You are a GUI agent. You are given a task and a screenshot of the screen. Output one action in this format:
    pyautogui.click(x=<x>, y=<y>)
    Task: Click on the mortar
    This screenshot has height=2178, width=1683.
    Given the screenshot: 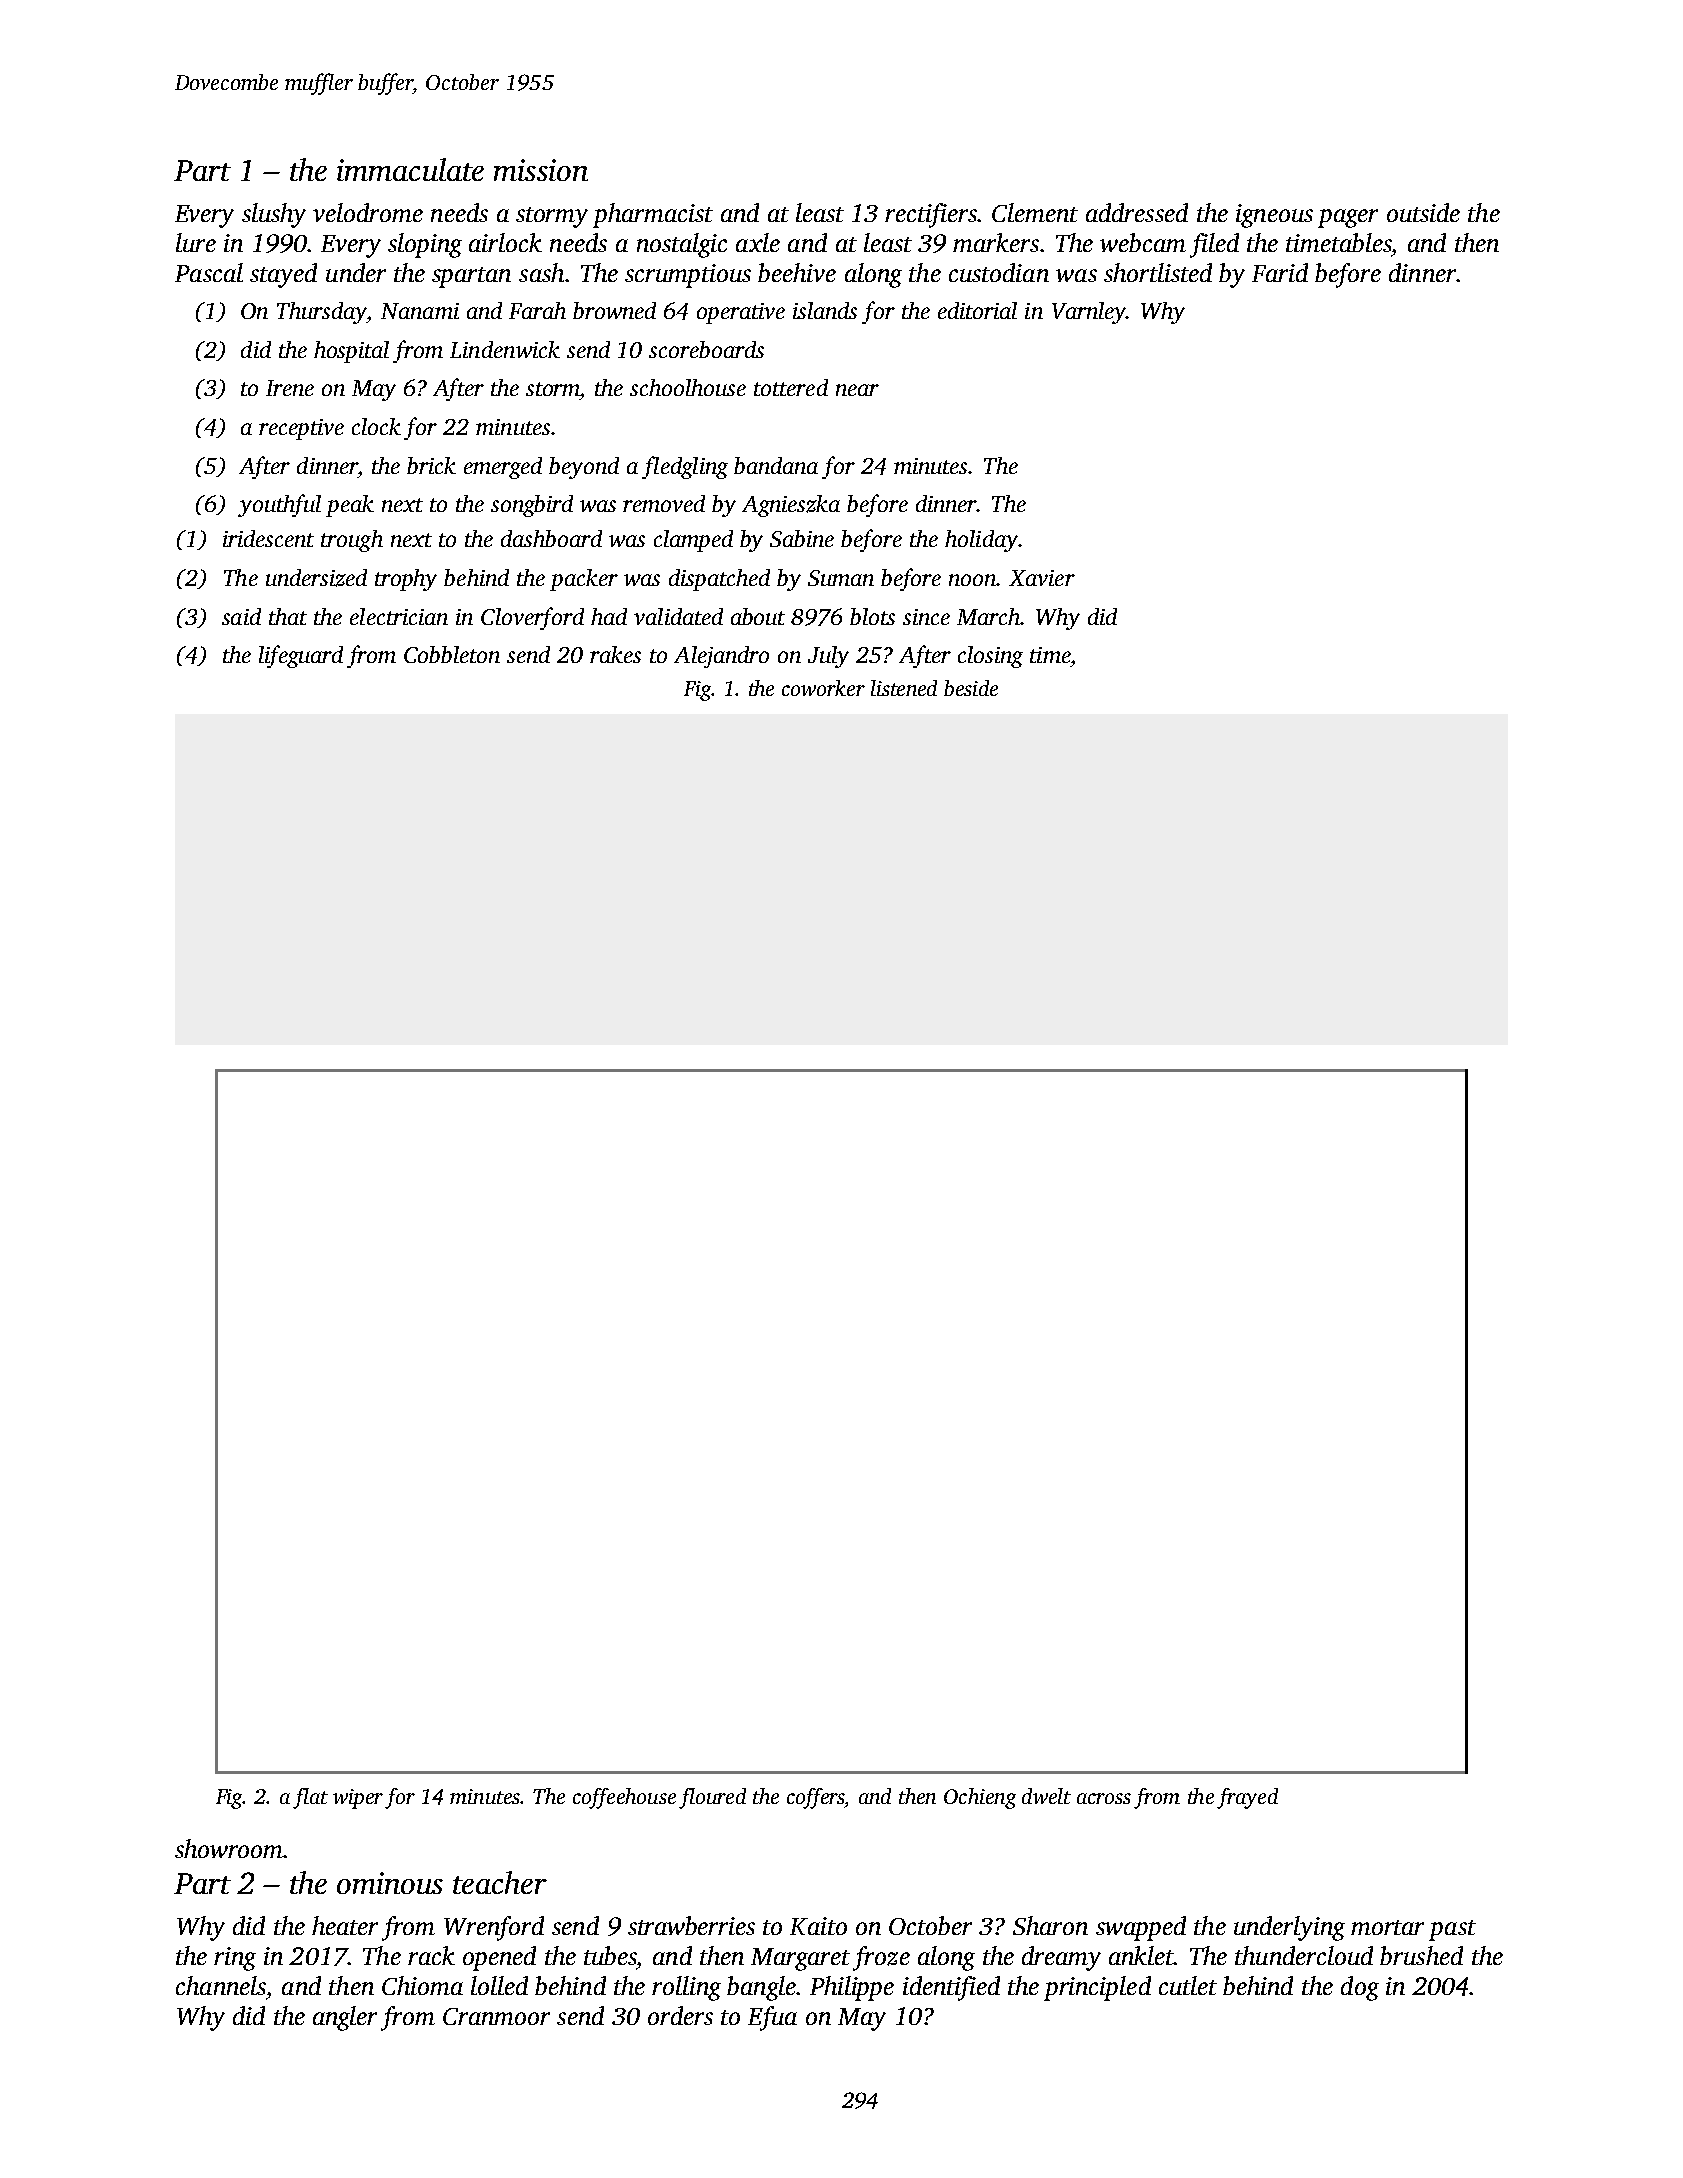 What is the action you would take?
    pyautogui.click(x=1387, y=1927)
